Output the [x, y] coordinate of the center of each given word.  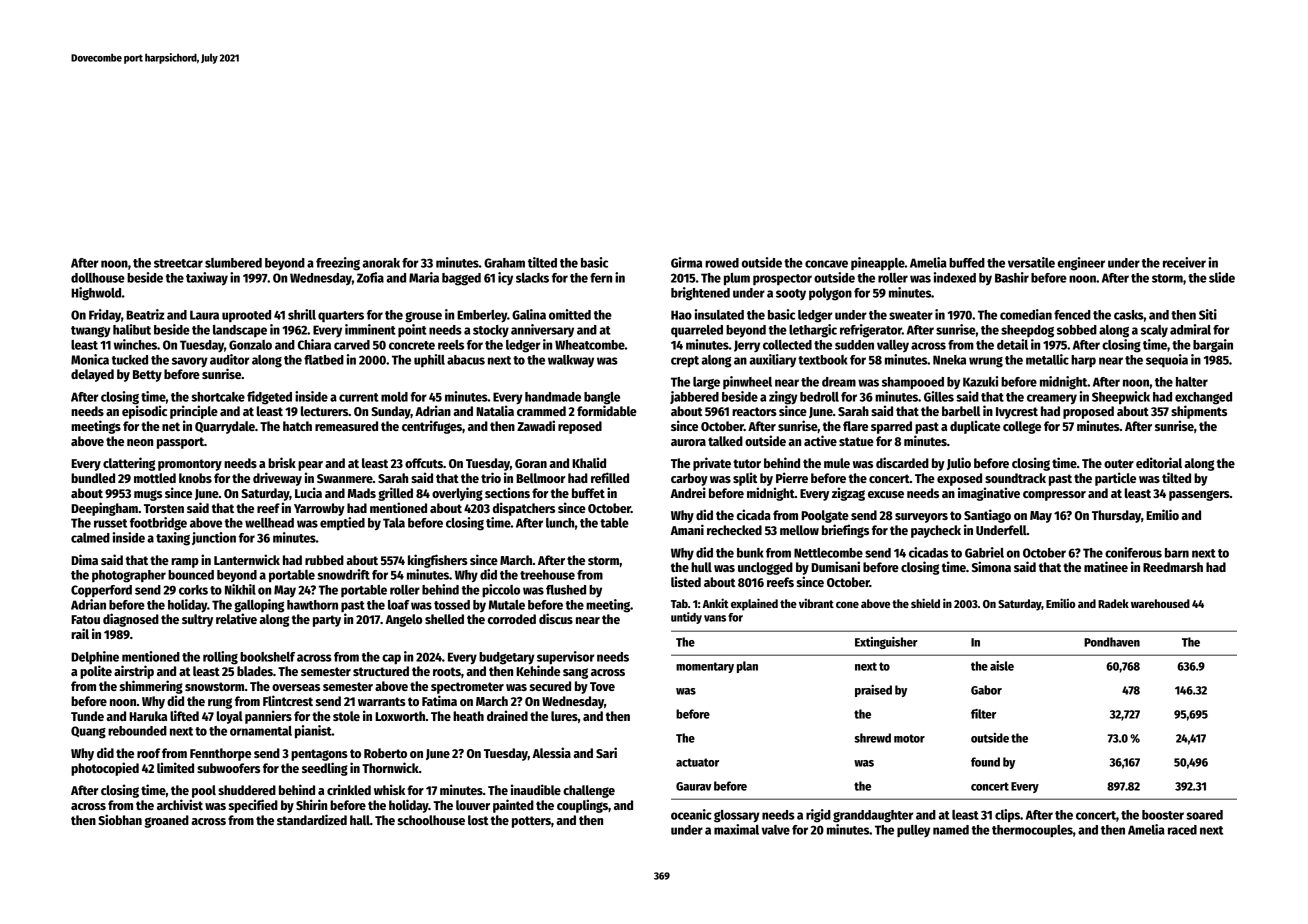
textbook [823, 360]
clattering [129, 464]
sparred [891, 427]
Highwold [96, 294]
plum [737, 279]
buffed [967, 263]
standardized [312, 819]
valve [775, 830]
